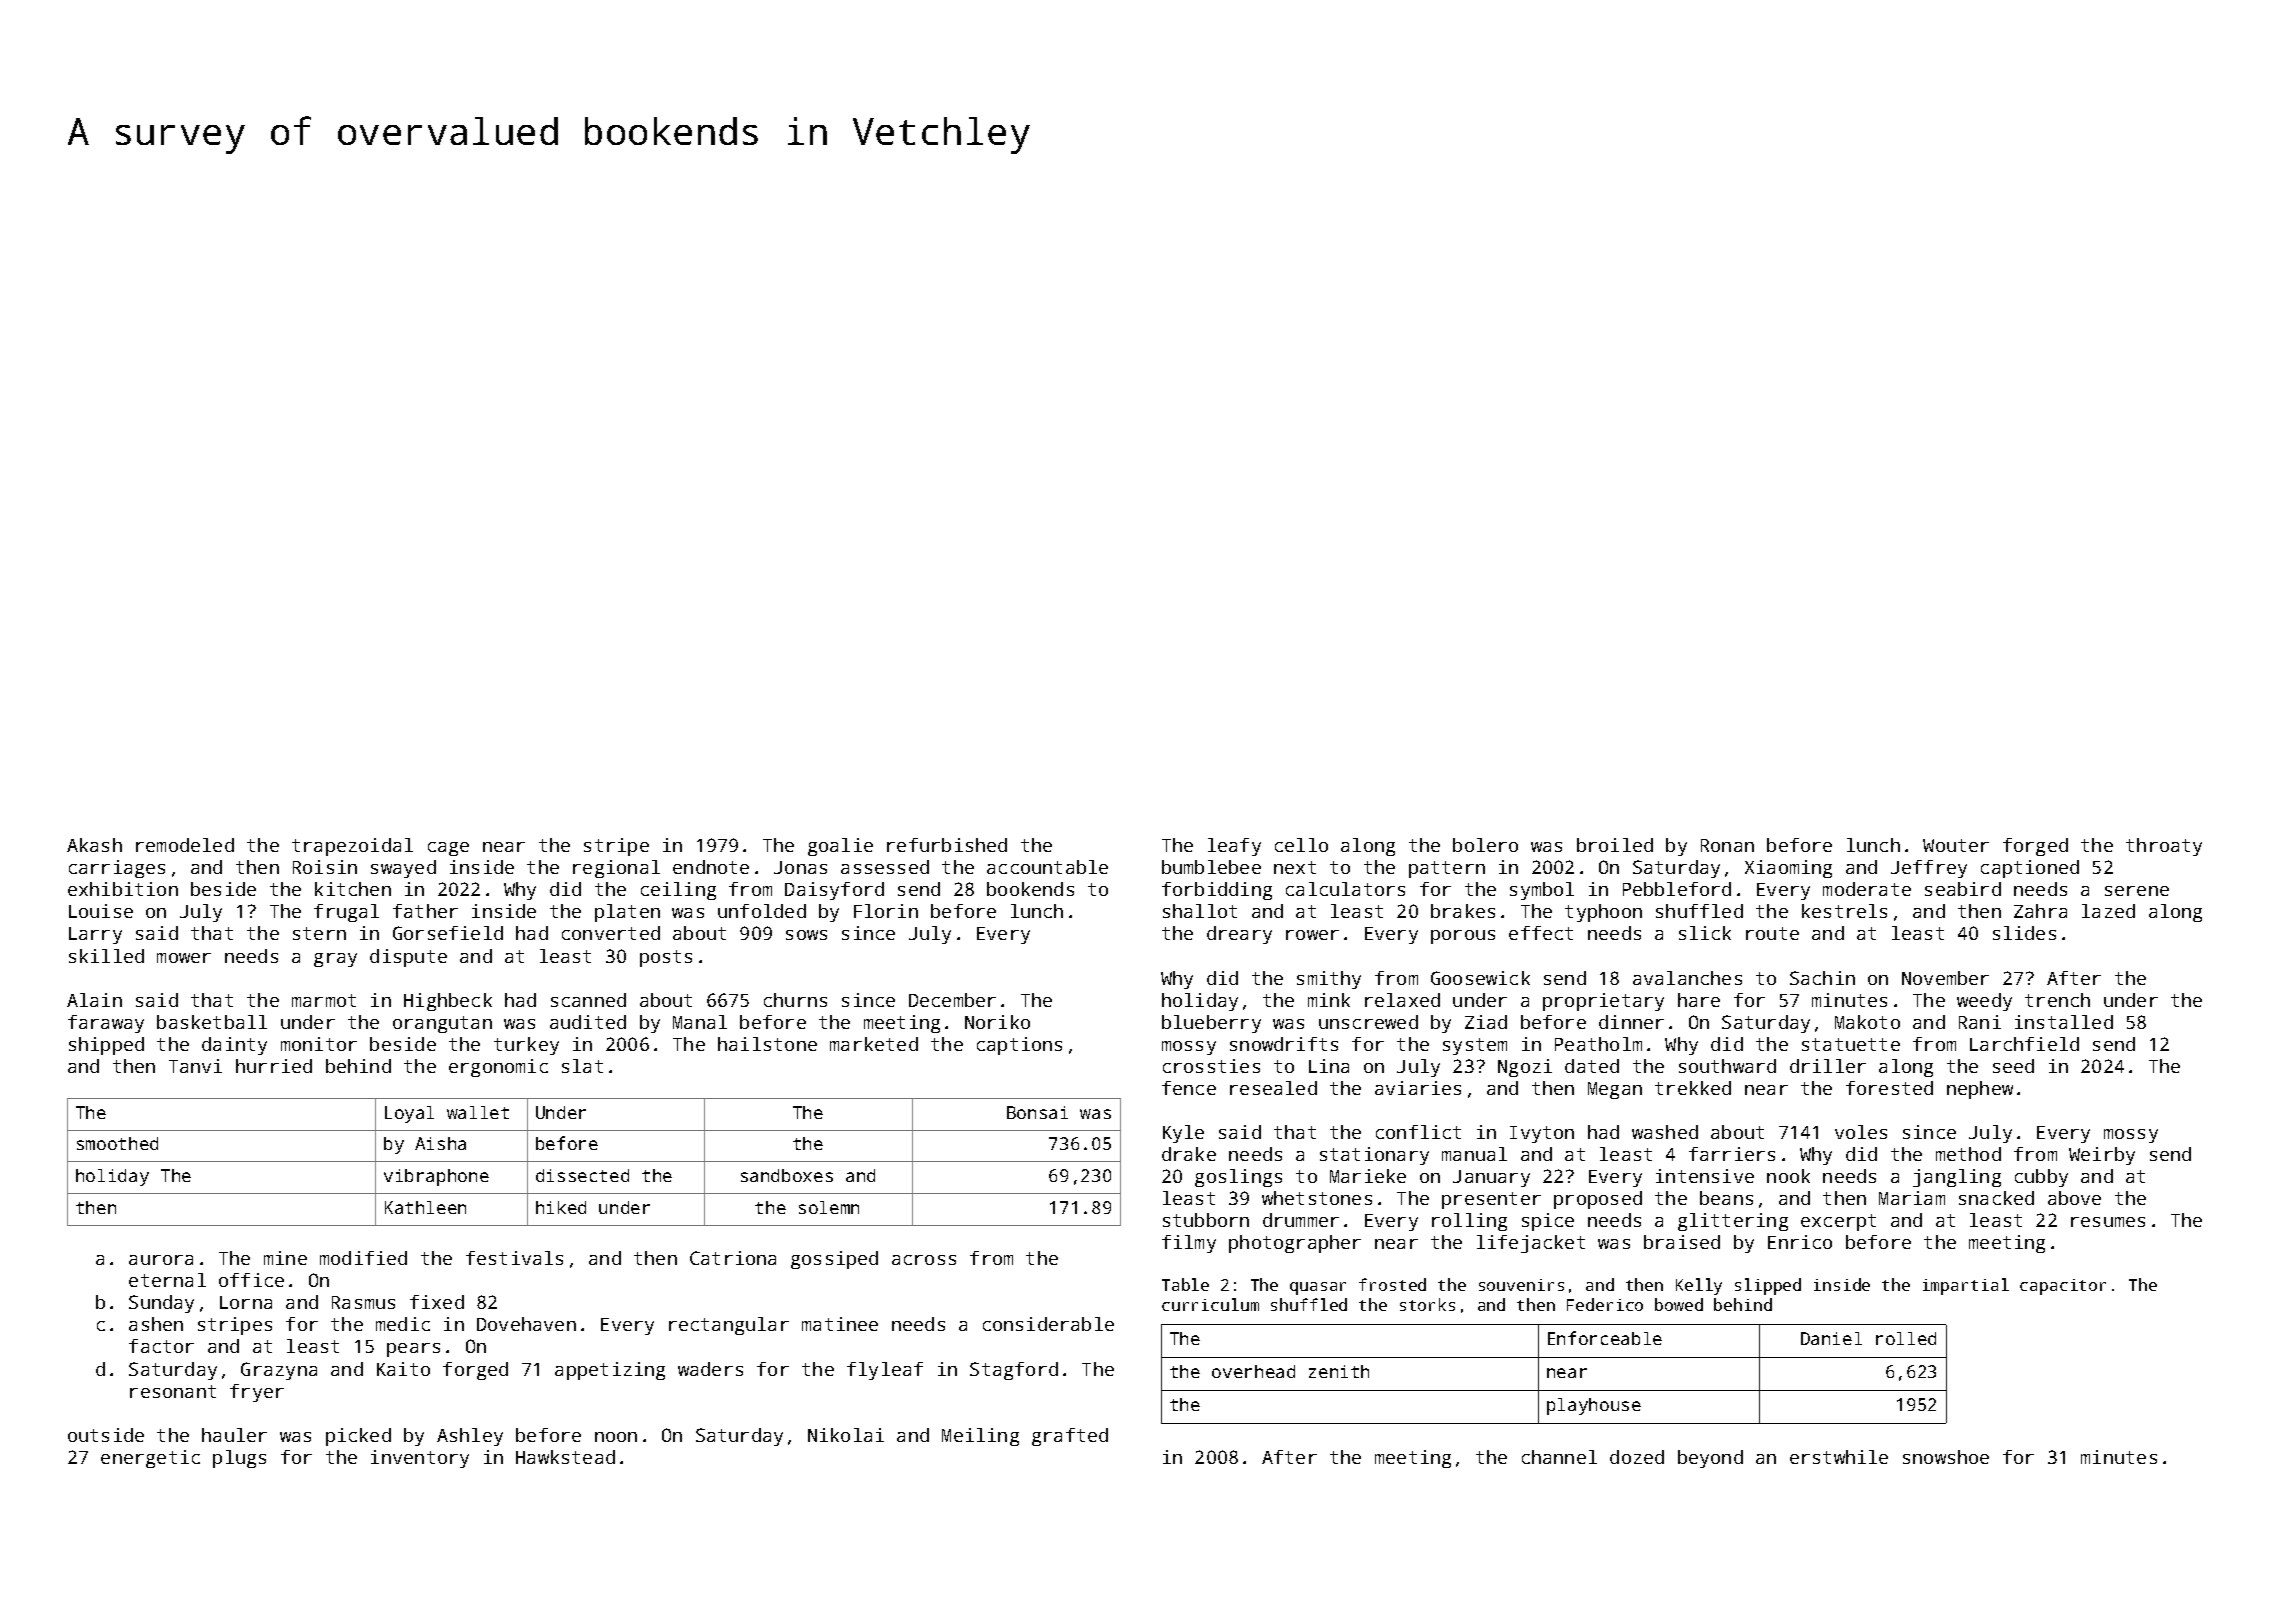 The image size is (2282, 1614). What do you see at coordinates (1772, 933) in the document?
I see `route` at bounding box center [1772, 933].
